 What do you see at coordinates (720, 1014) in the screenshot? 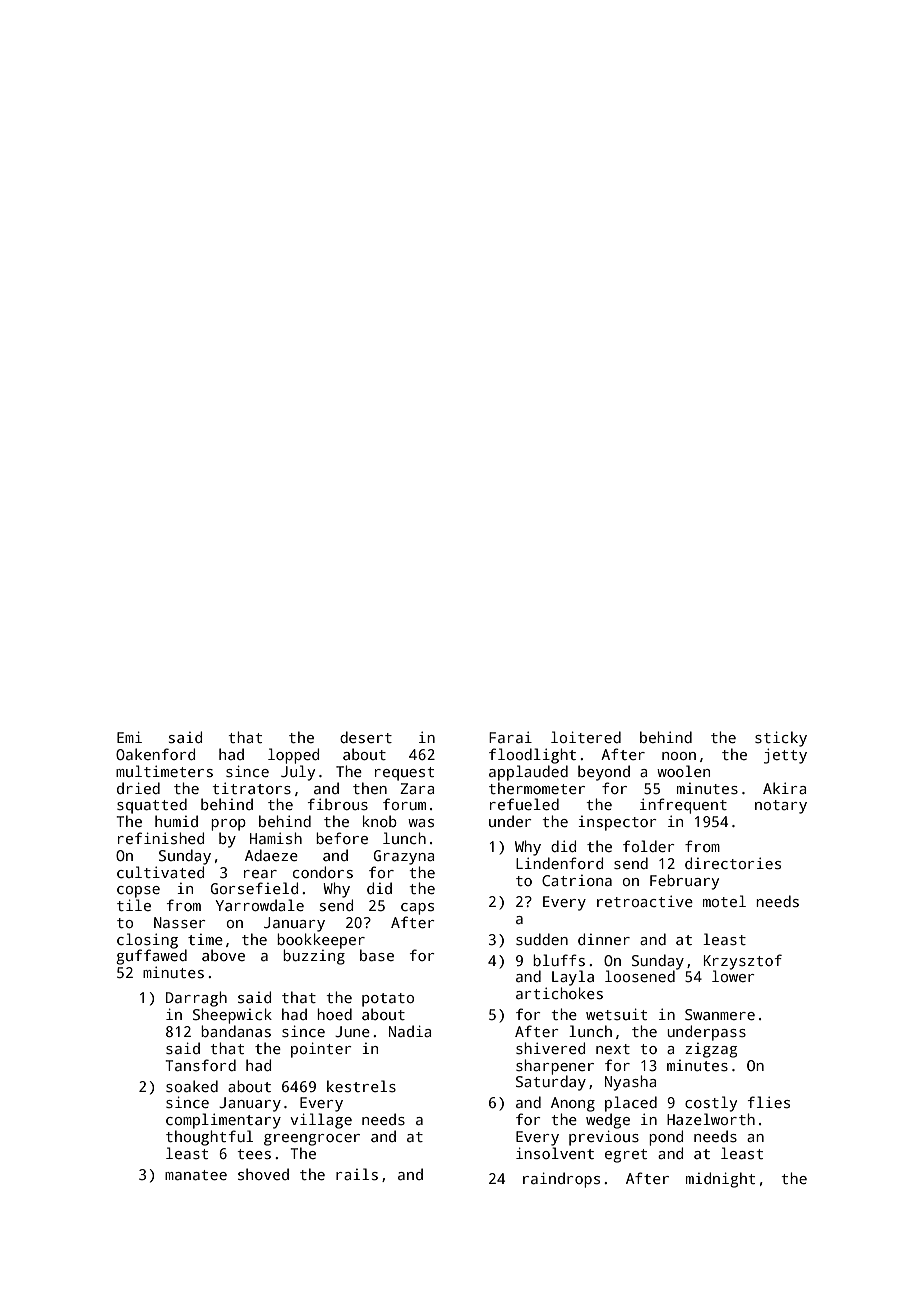
I see `Swanmere` at bounding box center [720, 1014].
